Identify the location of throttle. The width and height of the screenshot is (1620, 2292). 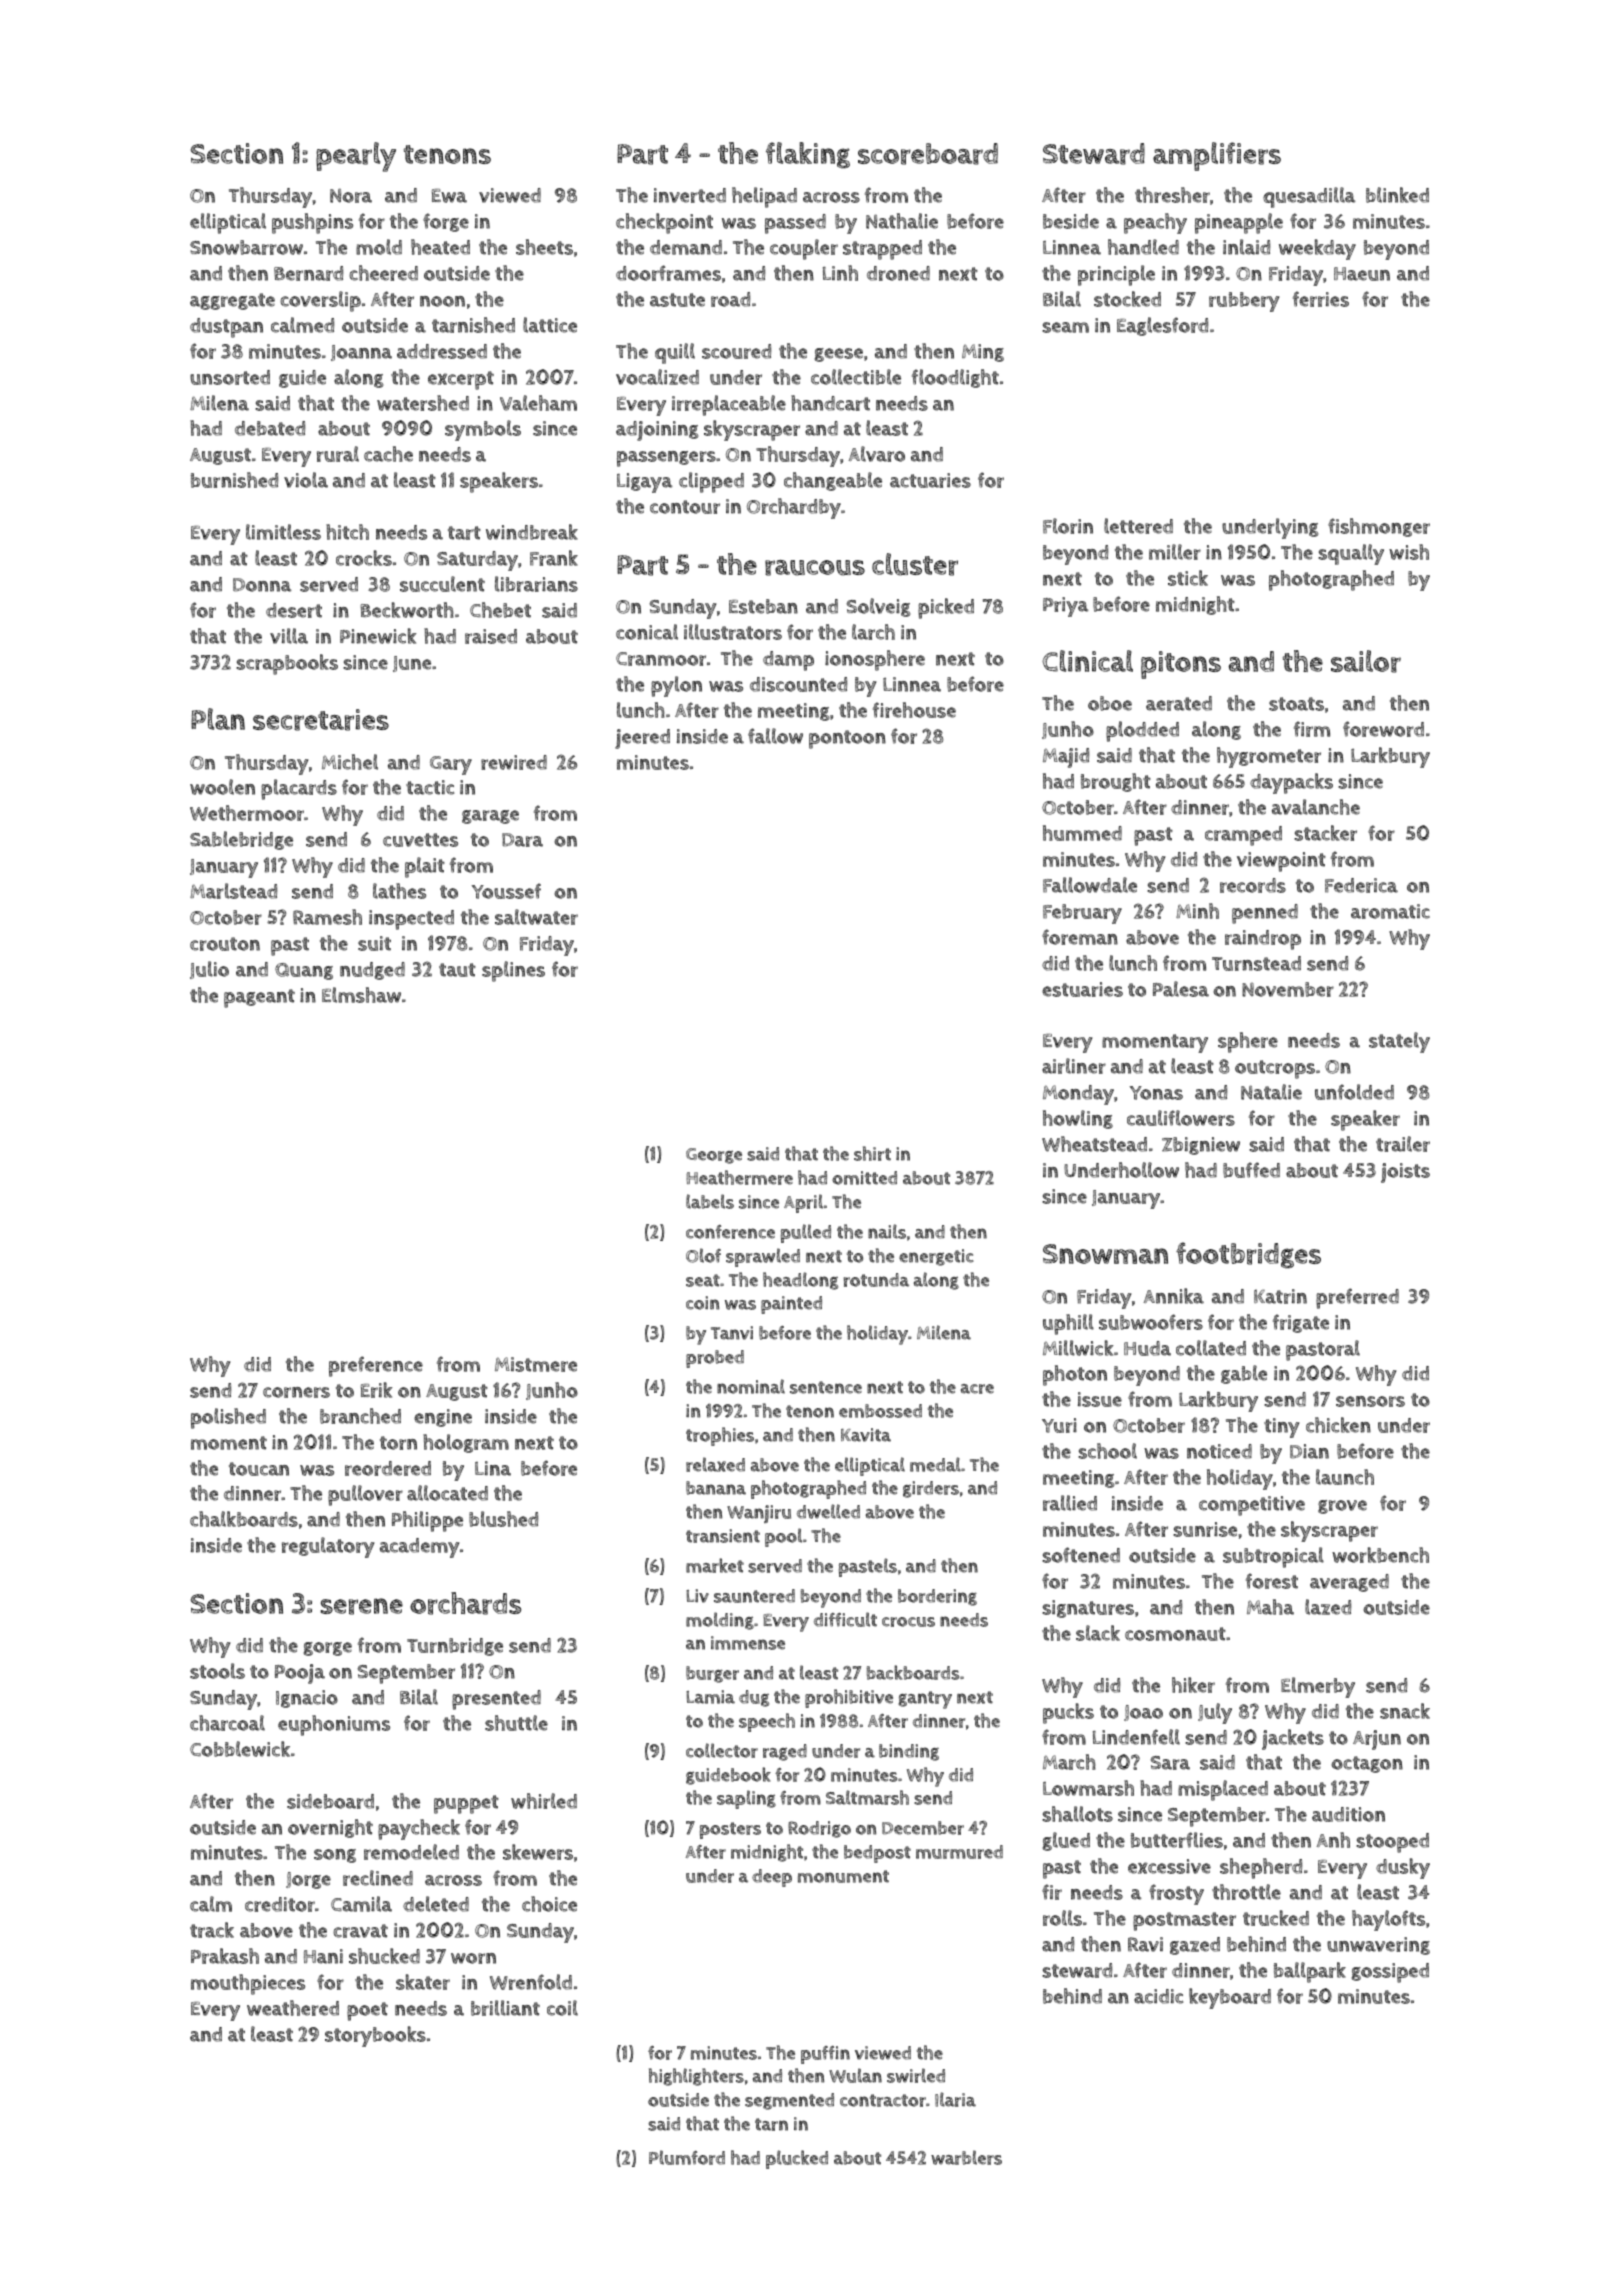
(1246, 1892).
